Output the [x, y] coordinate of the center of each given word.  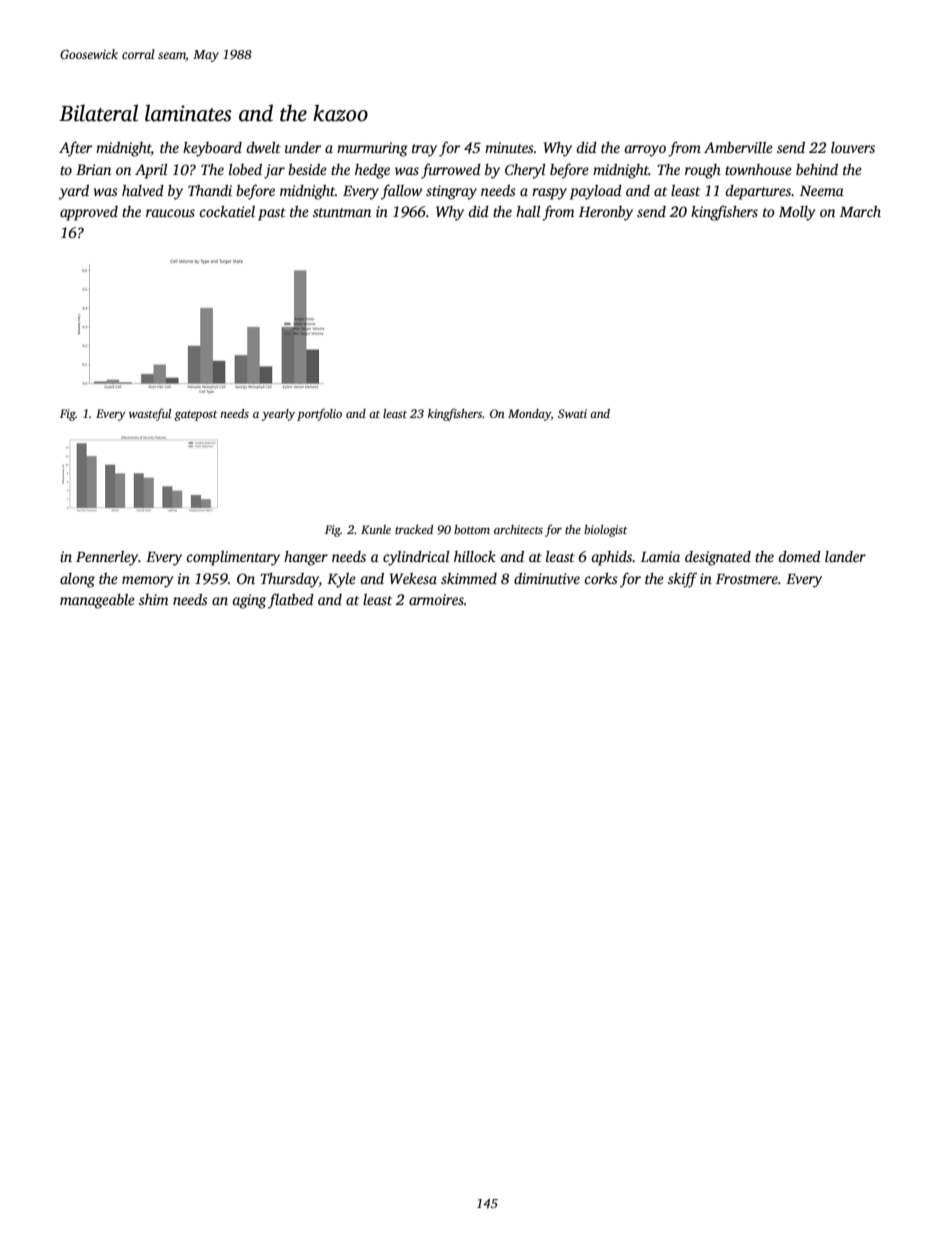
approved [89, 213]
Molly [797, 213]
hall [528, 211]
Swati [572, 413]
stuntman [342, 212]
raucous [170, 213]
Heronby [606, 213]
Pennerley [107, 558]
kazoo [340, 113]
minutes [509, 147]
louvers [853, 147]
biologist [605, 531]
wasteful [150, 415]
